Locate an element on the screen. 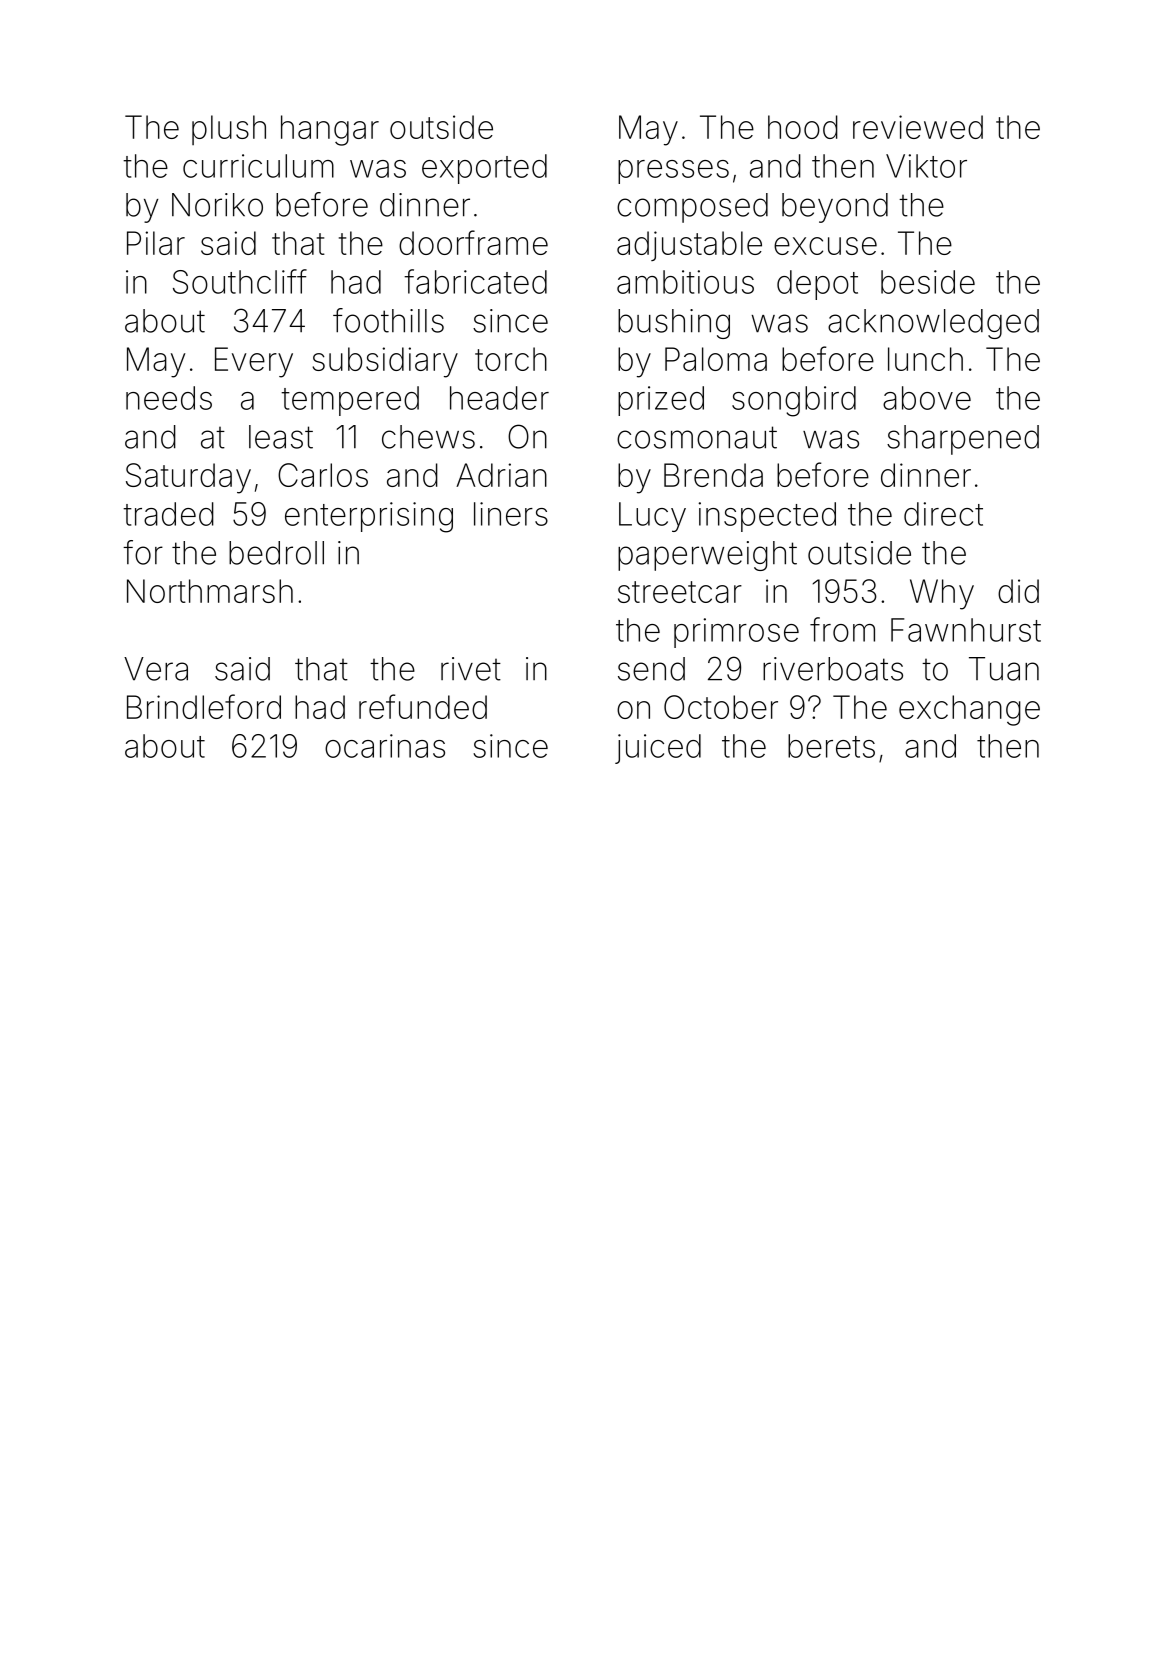 The height and width of the screenshot is (1654, 1165). streetcar is located at coordinates (680, 592).
